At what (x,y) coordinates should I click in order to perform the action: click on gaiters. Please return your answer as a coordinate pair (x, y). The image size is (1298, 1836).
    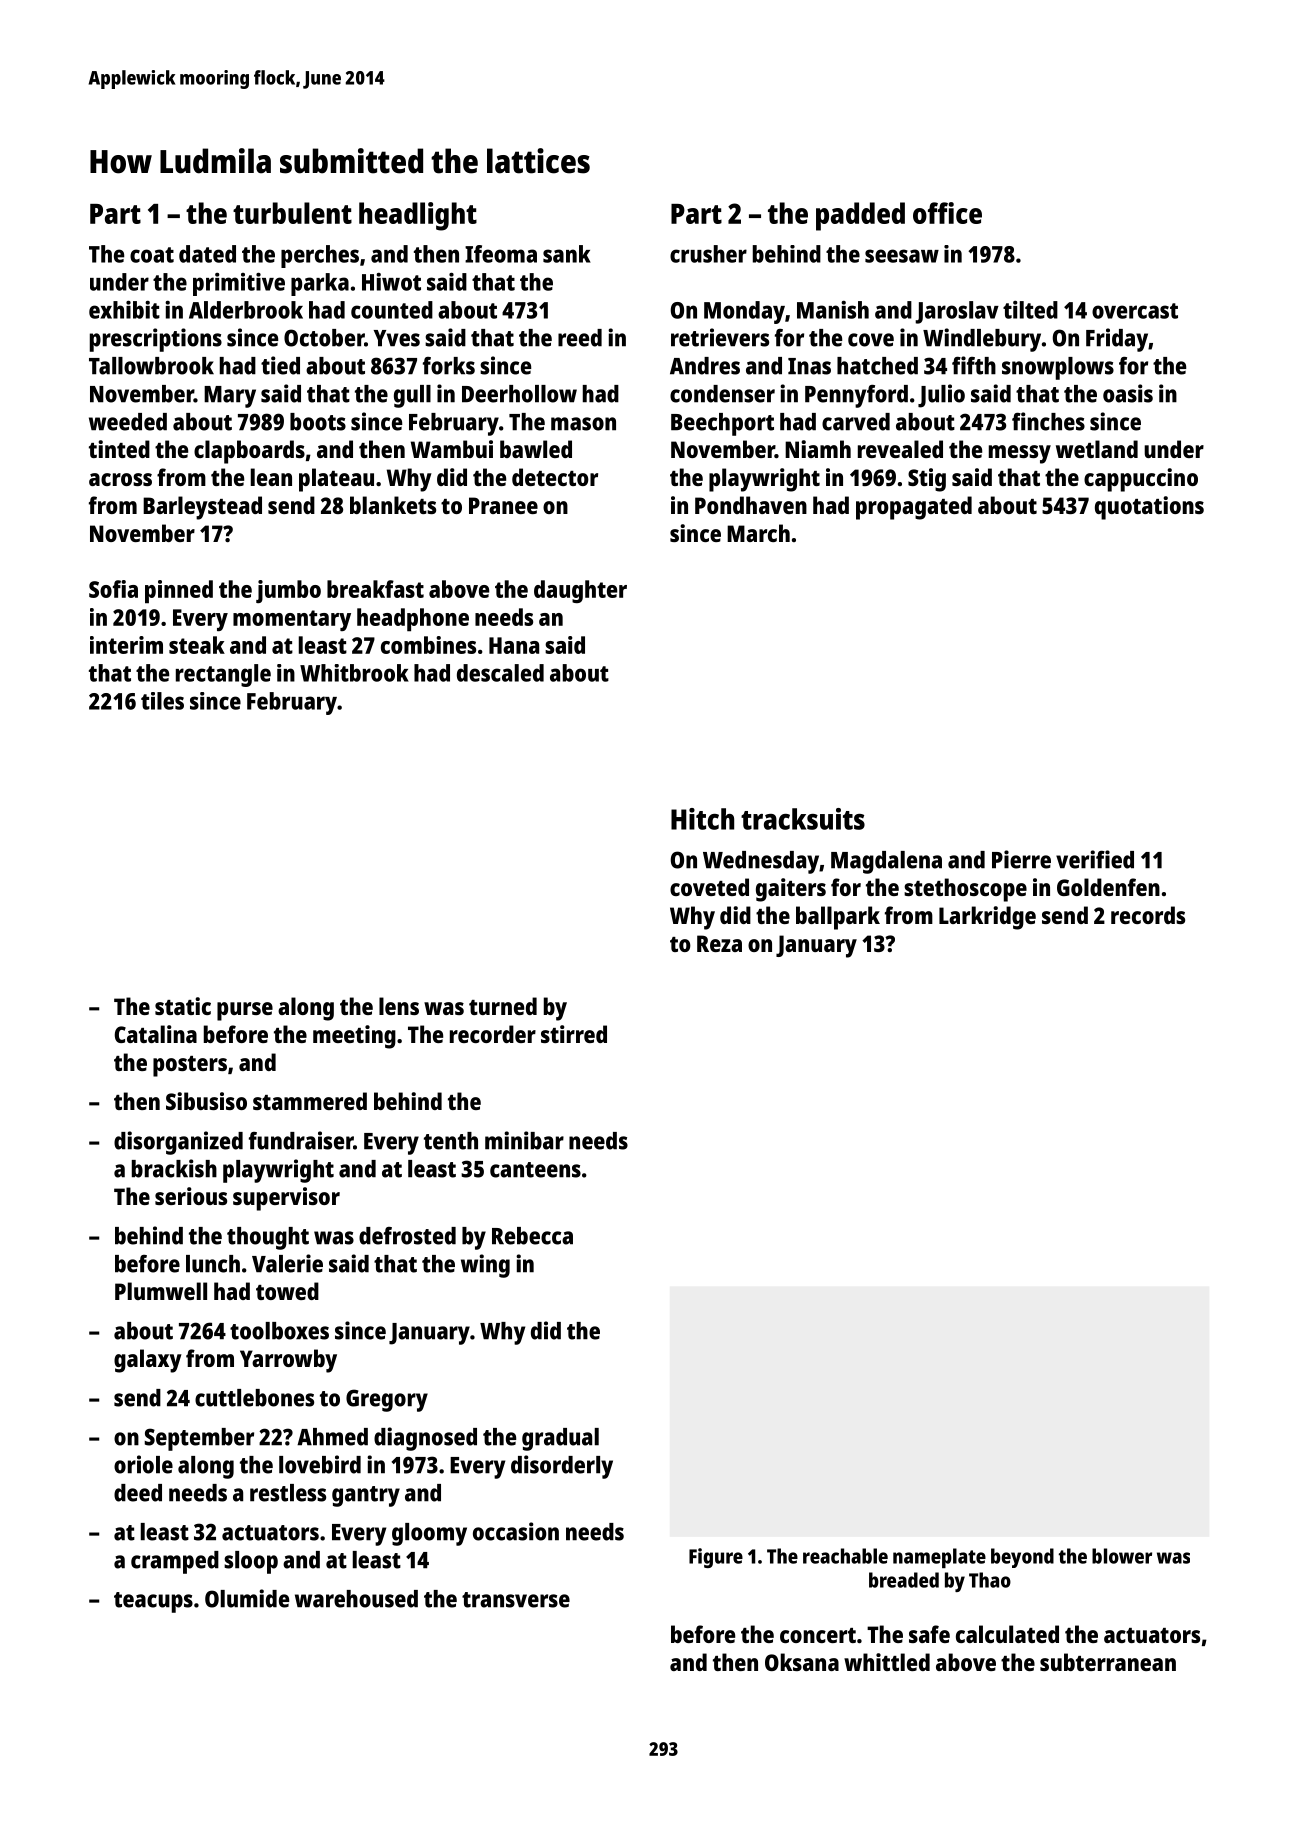
    Looking at the image, I should click on (791, 890).
